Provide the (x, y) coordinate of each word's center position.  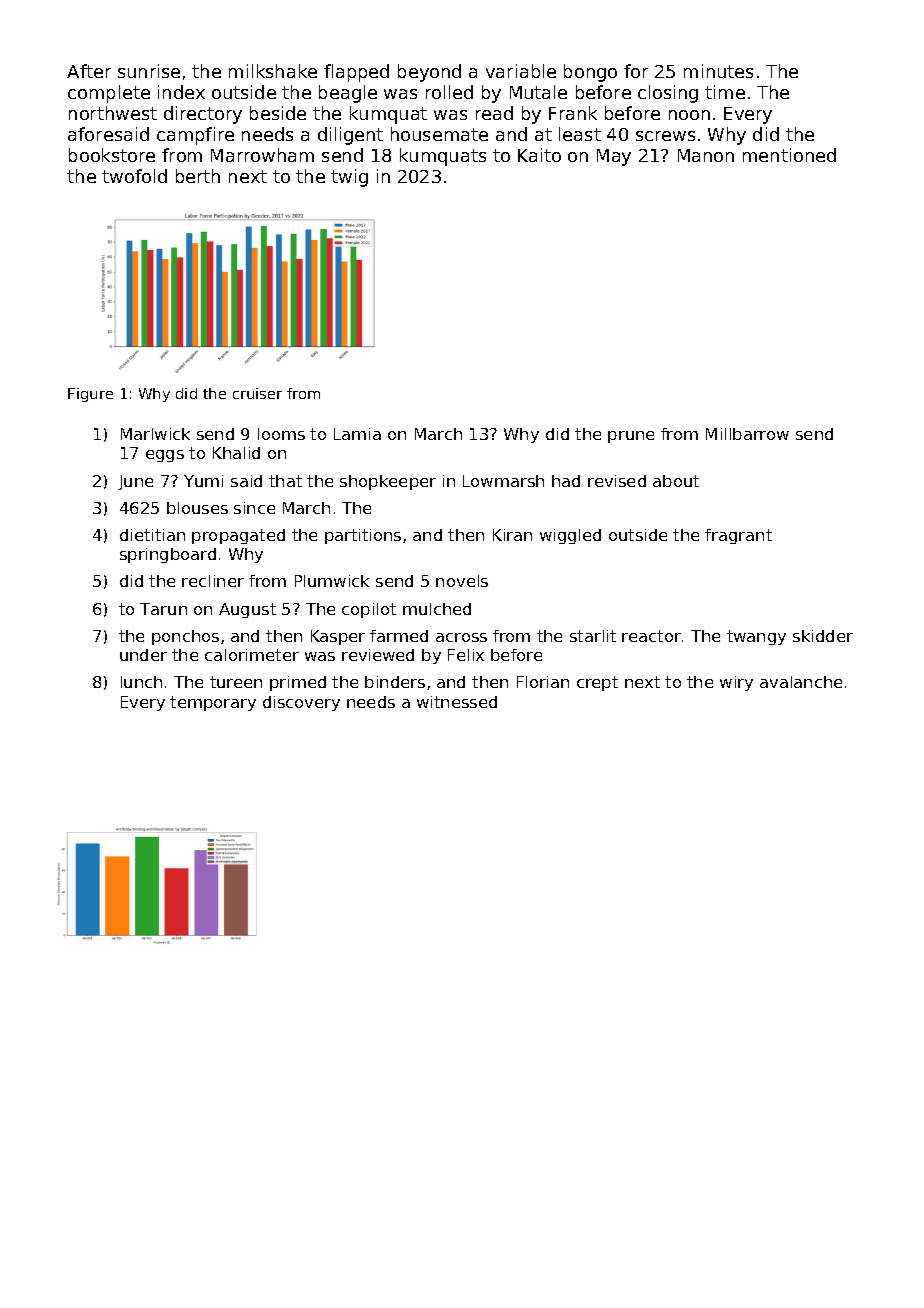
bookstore (112, 155)
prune (631, 437)
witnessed (457, 702)
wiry (736, 683)
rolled (449, 92)
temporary (213, 703)
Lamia (357, 434)
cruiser (257, 393)
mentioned (789, 155)
